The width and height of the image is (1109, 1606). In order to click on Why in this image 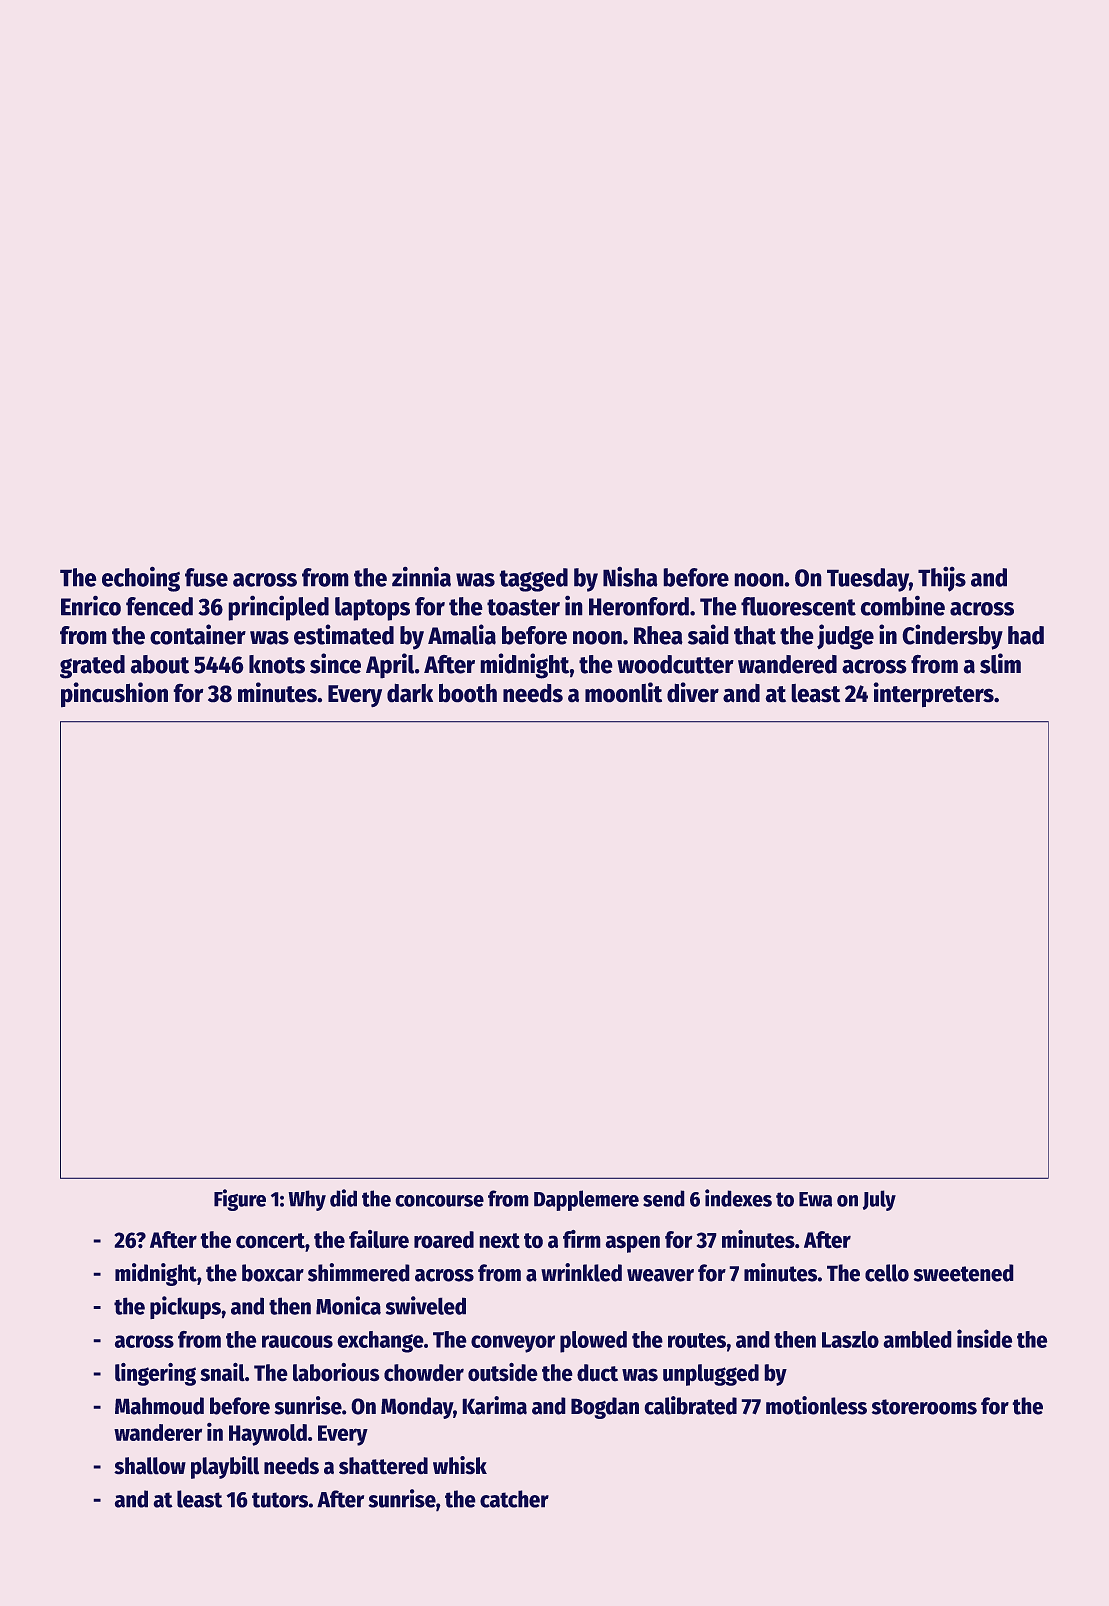, I will do `click(307, 1200)`.
